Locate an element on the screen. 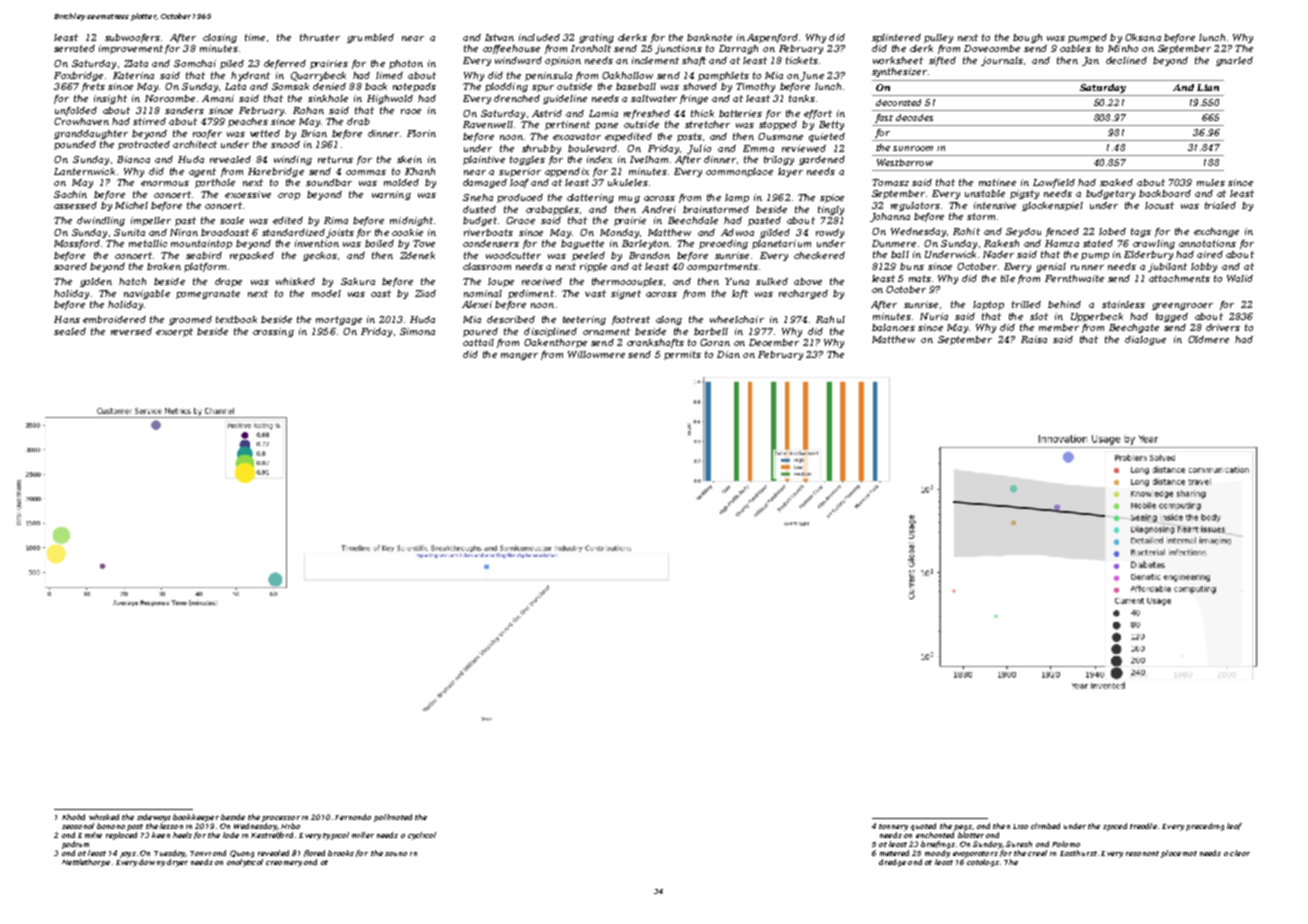 The image size is (1308, 924). treadle is located at coordinates (1143, 826).
